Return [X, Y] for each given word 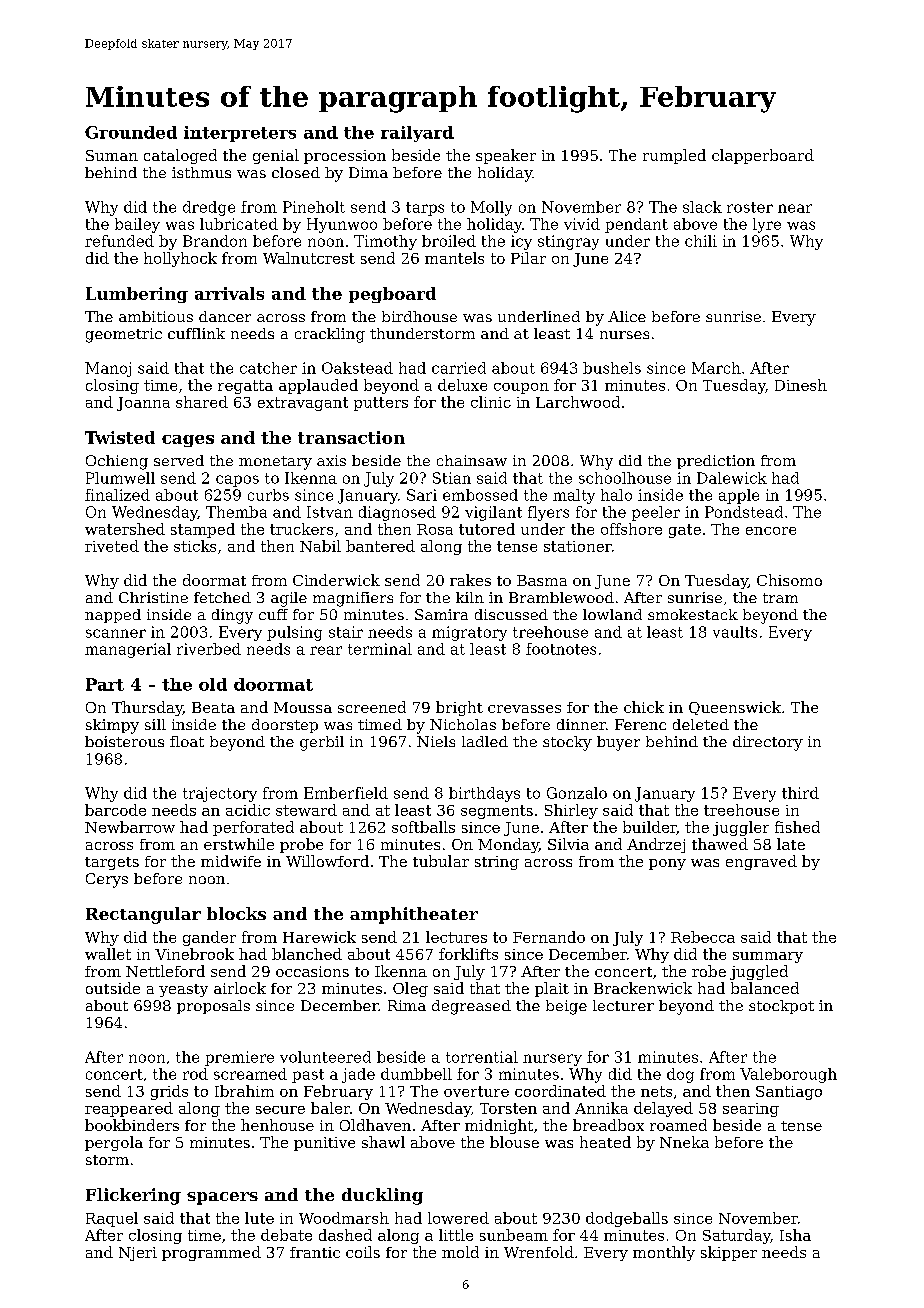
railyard [417, 134]
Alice [627, 316]
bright [459, 708]
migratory [469, 633]
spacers [222, 1198]
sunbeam [514, 1235]
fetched [222, 597]
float [187, 741]
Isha [795, 1235]
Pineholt [314, 207]
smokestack [693, 614]
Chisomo [789, 580]
